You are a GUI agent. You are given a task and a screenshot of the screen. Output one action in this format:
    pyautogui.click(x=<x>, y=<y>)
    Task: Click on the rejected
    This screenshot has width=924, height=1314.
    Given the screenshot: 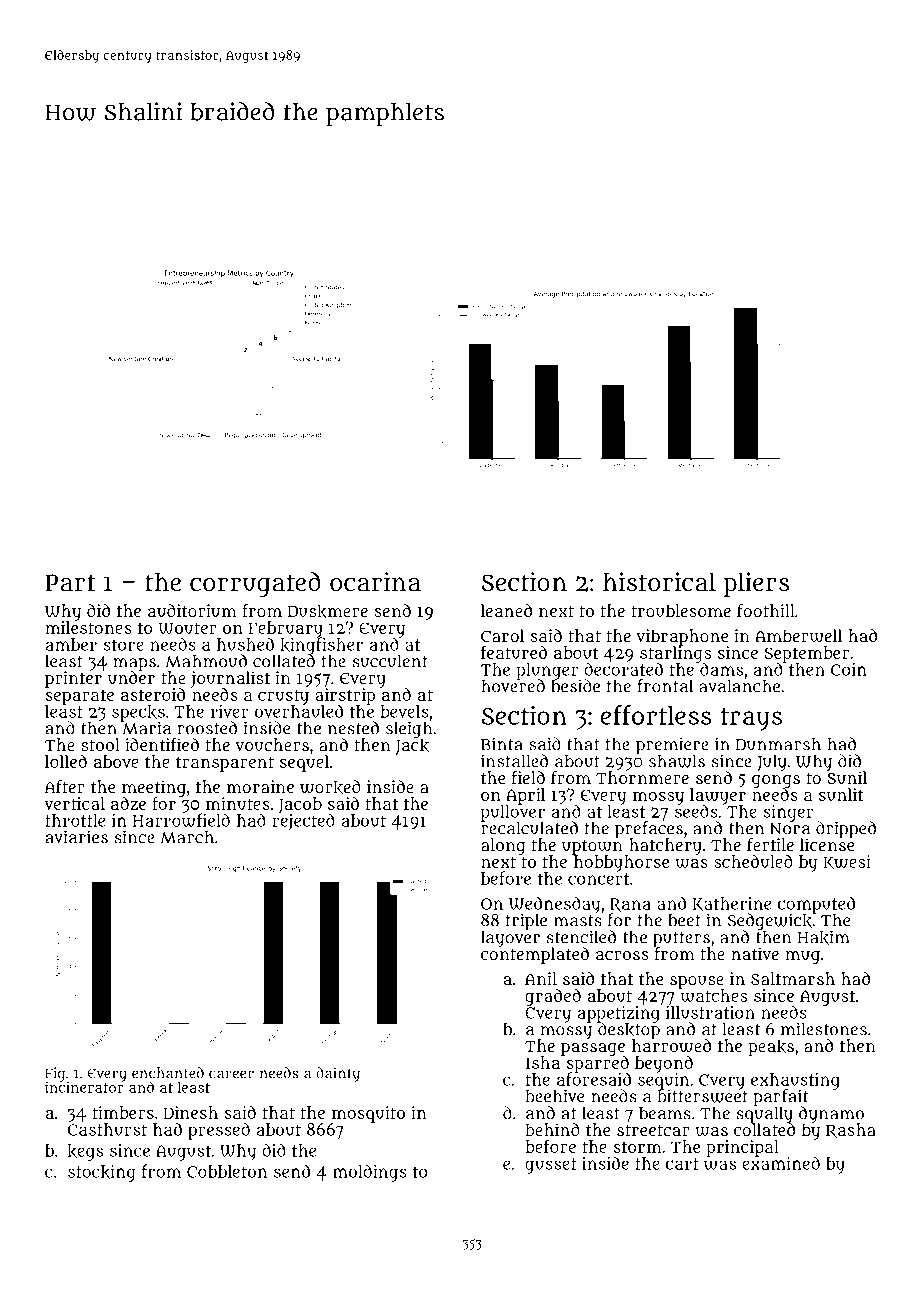 What is the action you would take?
    pyautogui.click(x=303, y=822)
